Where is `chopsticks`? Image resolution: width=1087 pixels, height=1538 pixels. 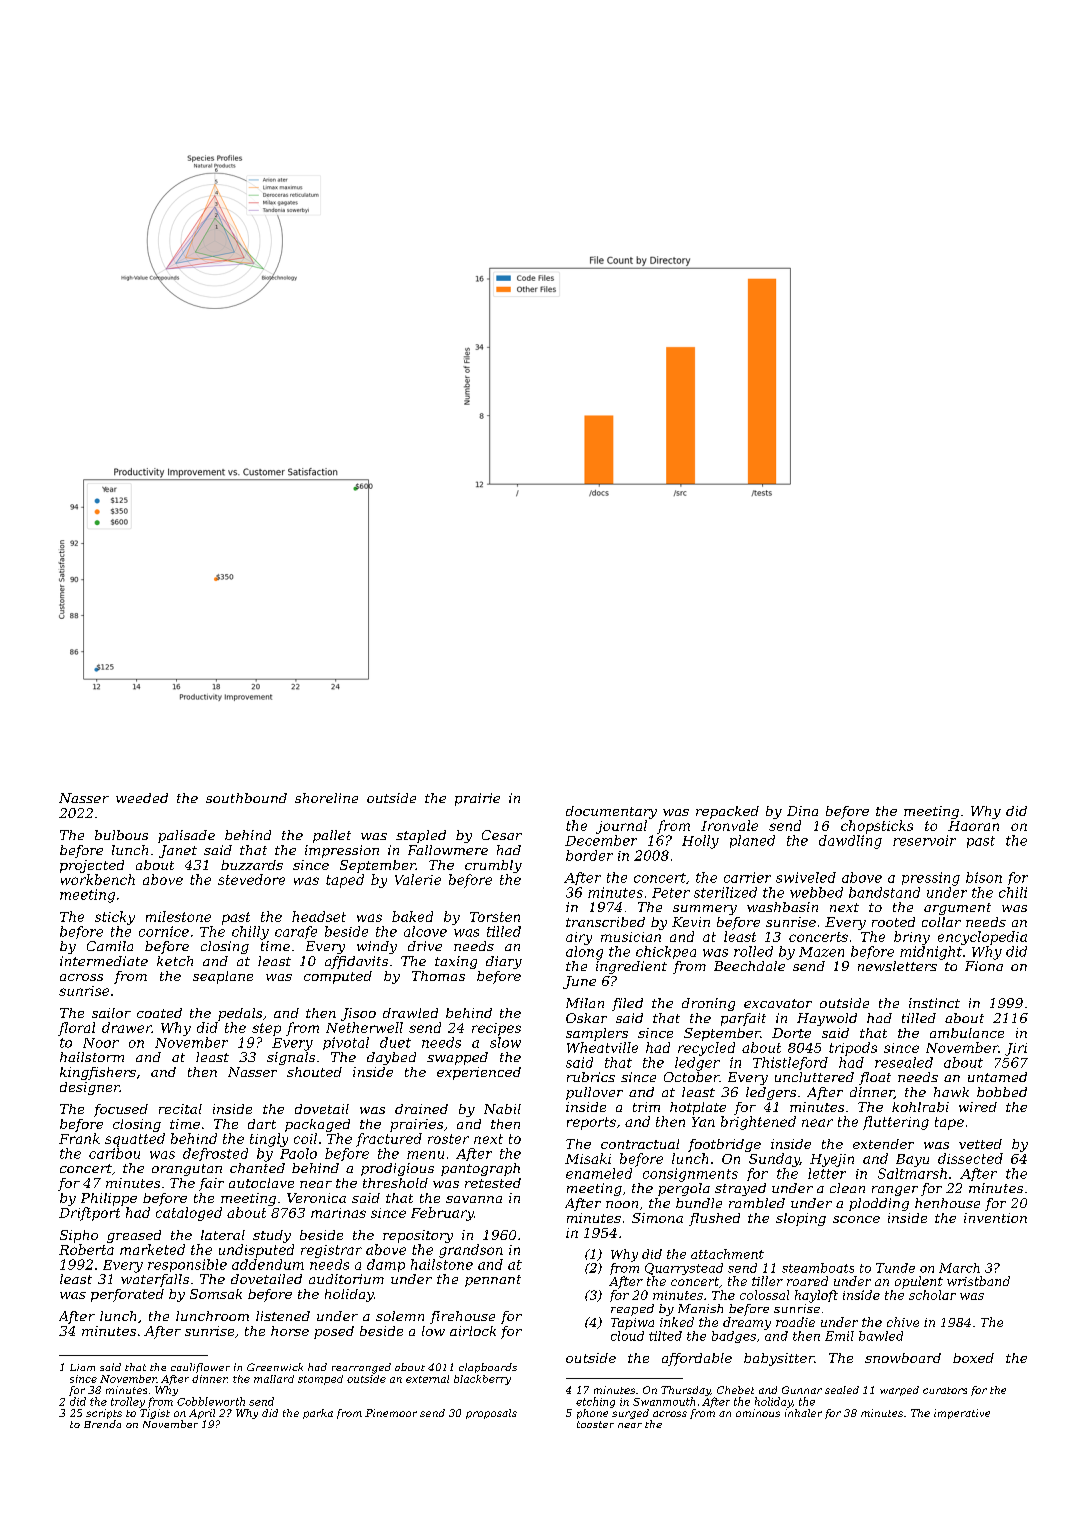
chopsticks is located at coordinates (877, 827).
